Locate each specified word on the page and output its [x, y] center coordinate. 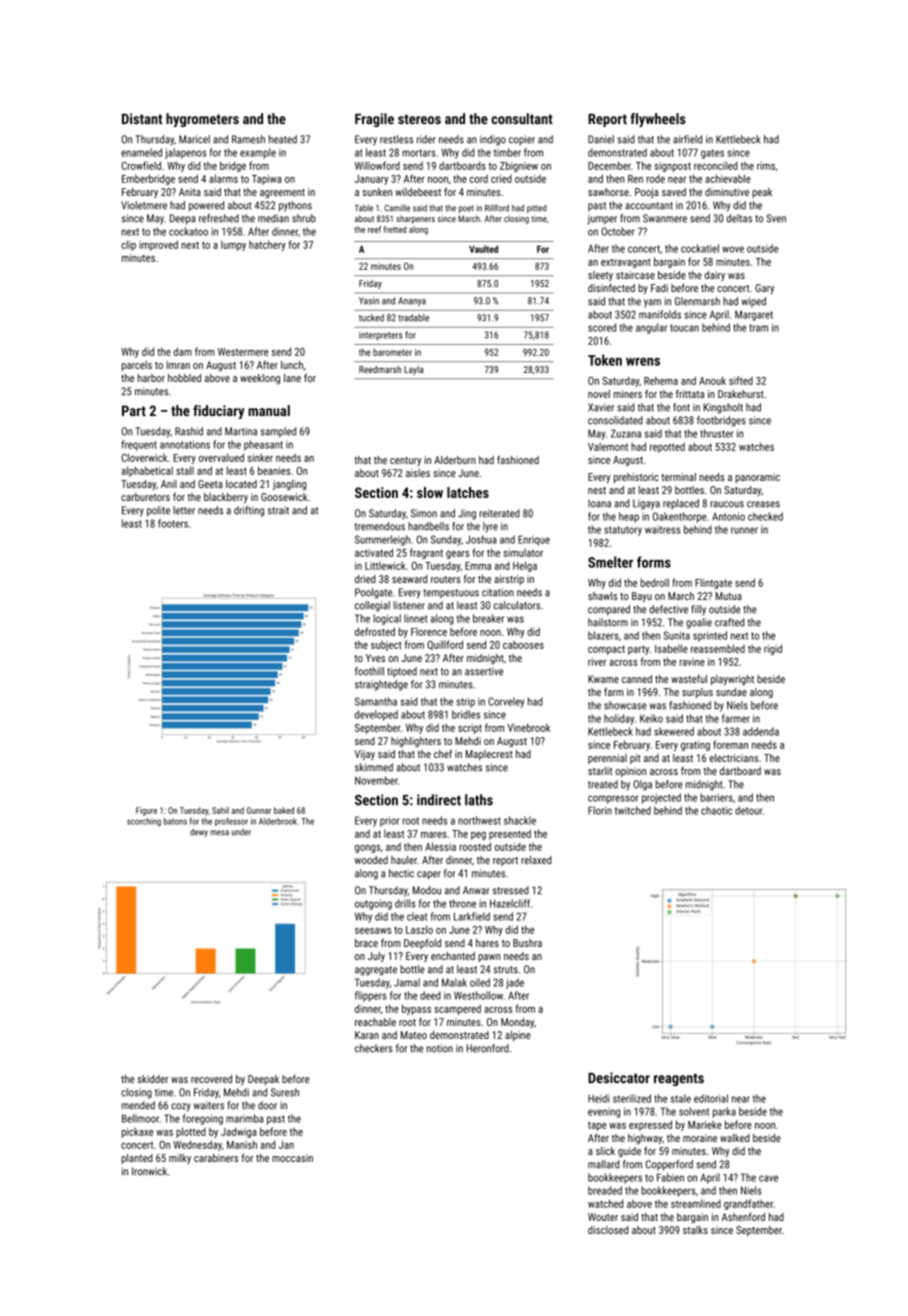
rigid [773, 649]
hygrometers [202, 120]
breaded [605, 1190]
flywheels [658, 120]
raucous [727, 504]
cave [768, 1178]
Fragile [374, 120]
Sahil [220, 810]
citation [498, 592]
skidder [153, 1079]
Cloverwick [144, 457]
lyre [490, 527]
